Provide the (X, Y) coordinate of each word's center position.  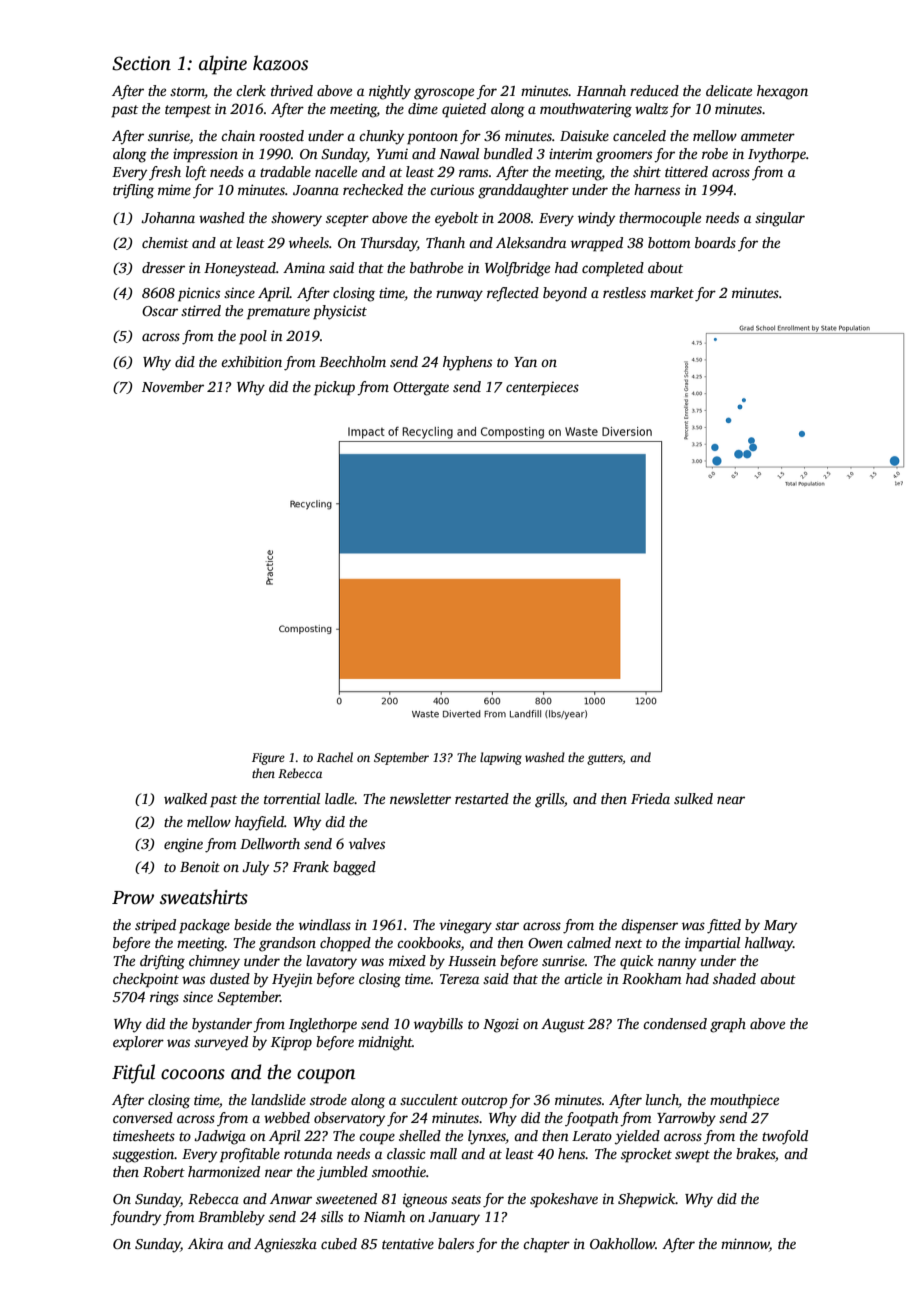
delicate (729, 90)
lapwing (501, 758)
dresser (163, 267)
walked (185, 798)
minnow (745, 1243)
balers (456, 1243)
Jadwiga (220, 1137)
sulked (693, 798)
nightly (390, 92)
